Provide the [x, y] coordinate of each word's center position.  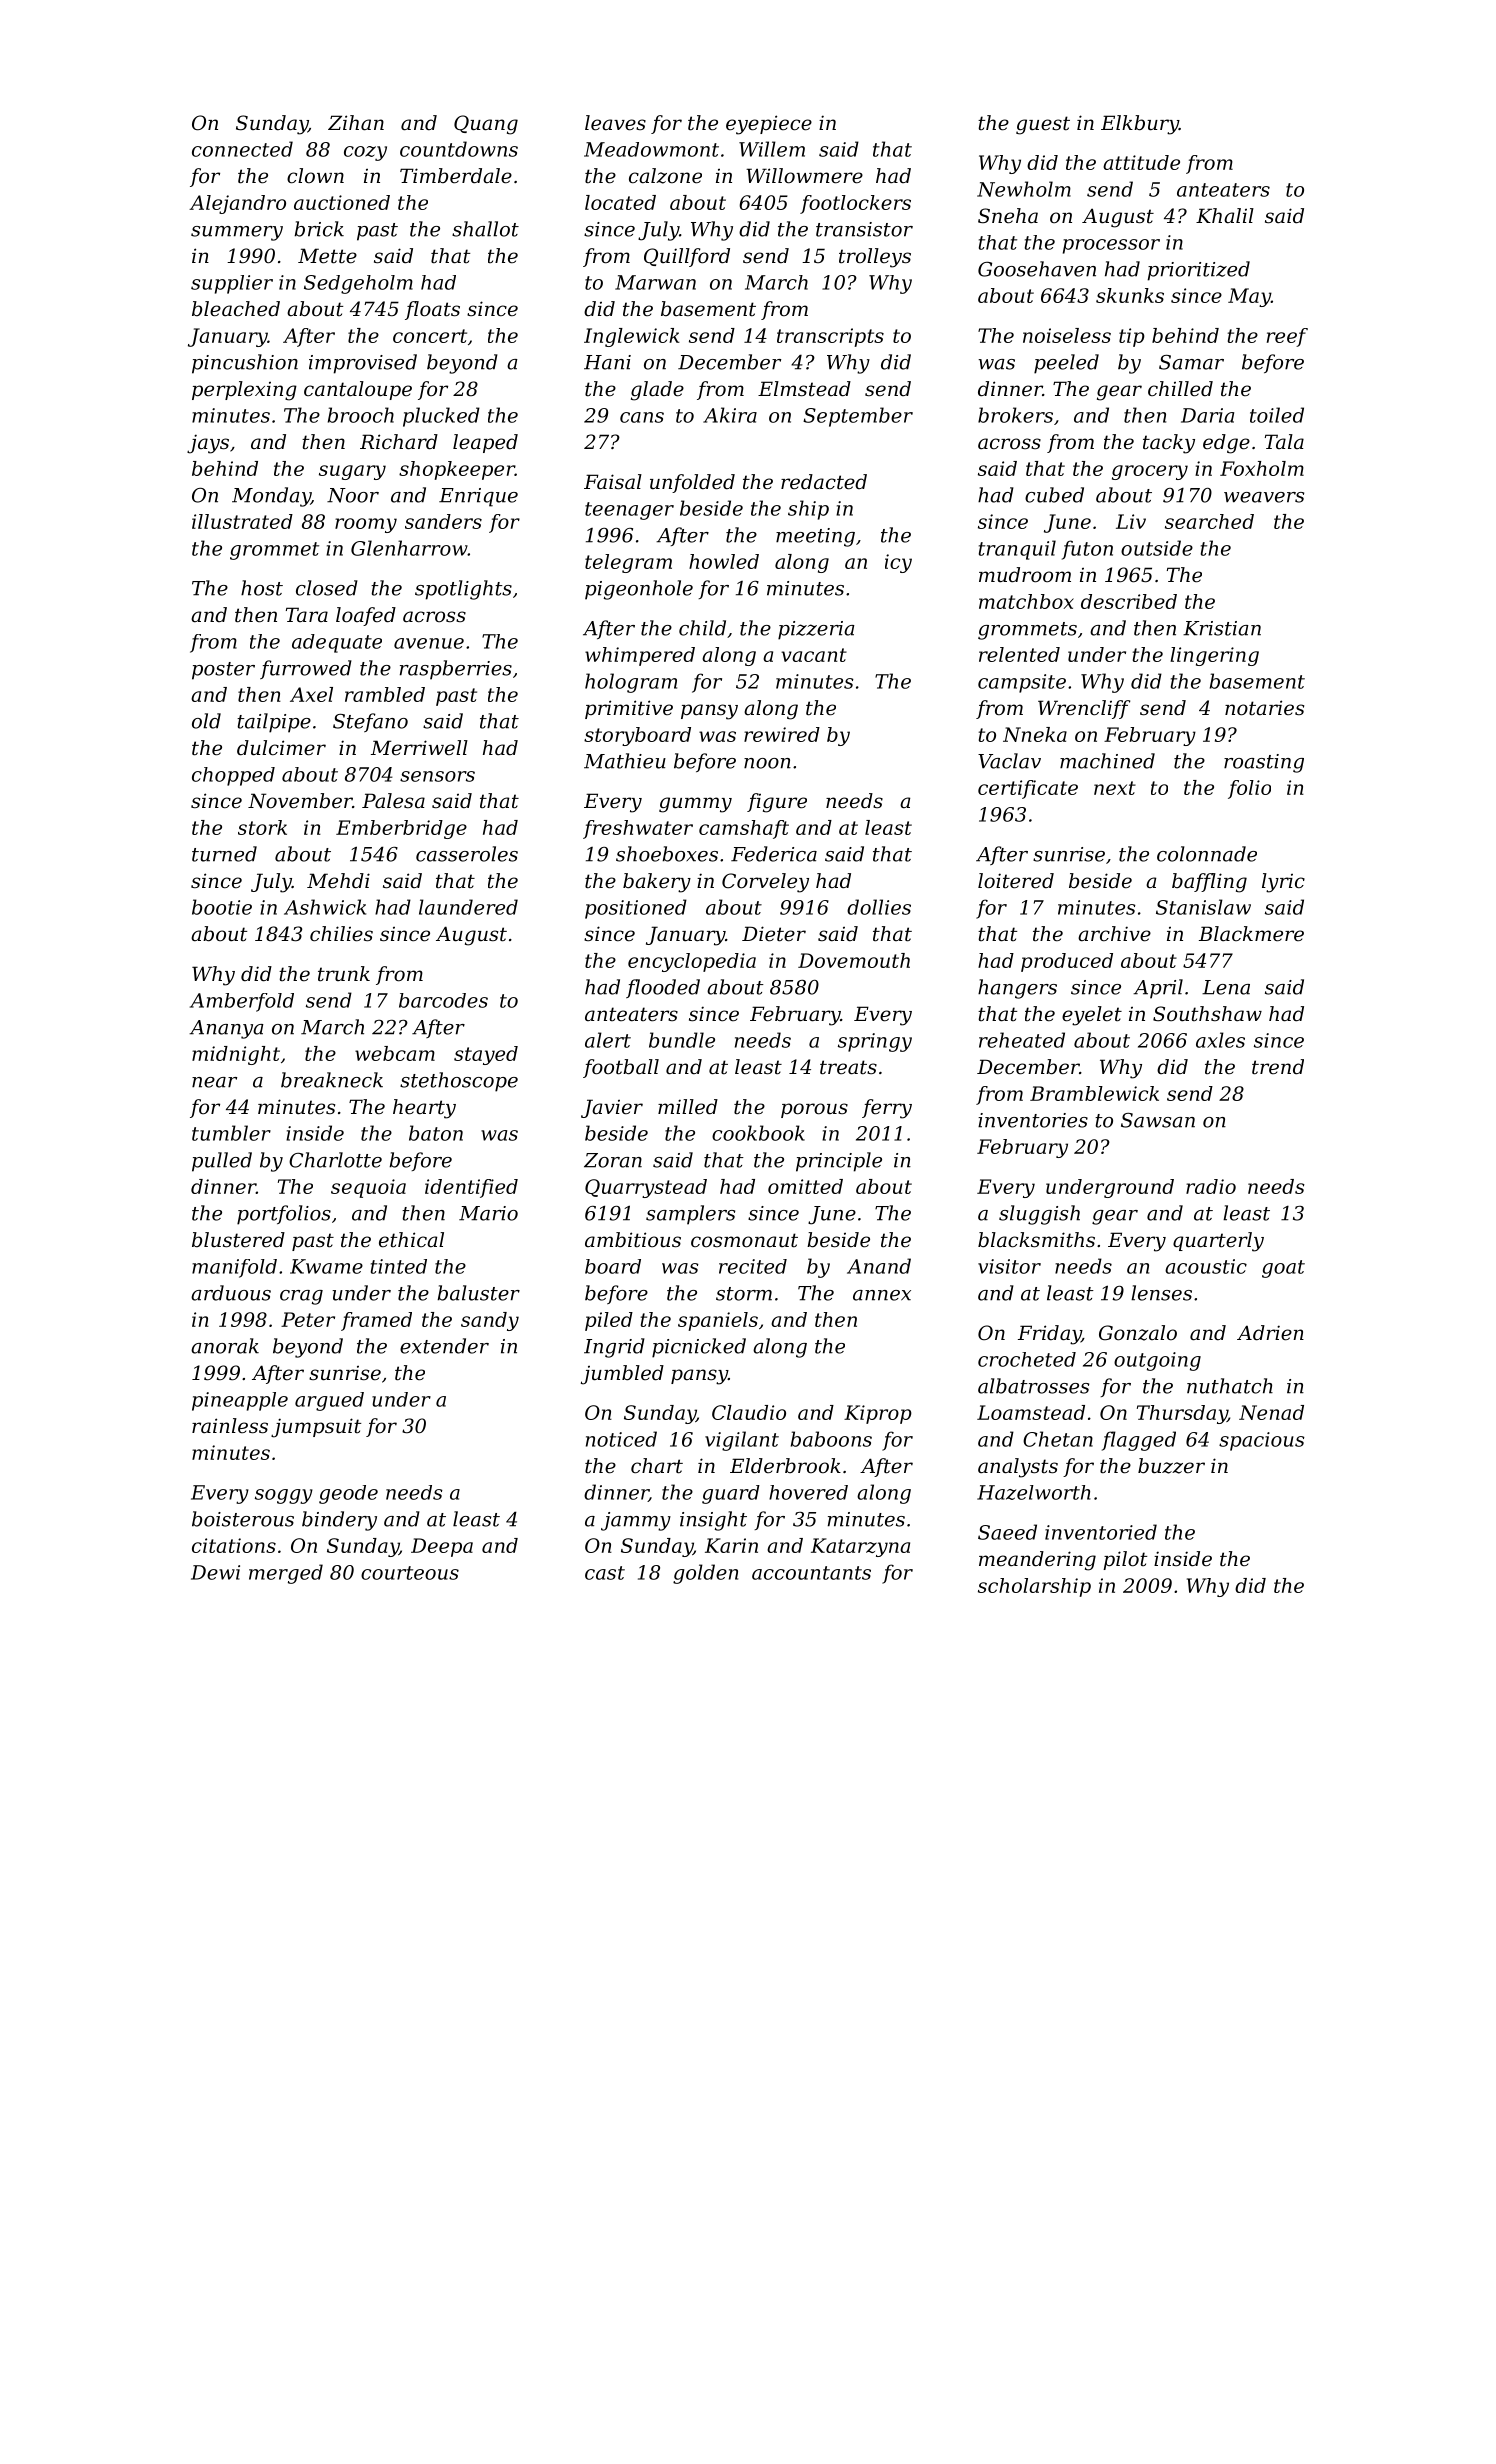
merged [286, 1574]
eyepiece [769, 125]
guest [1043, 125]
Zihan [356, 123]
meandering [1037, 1561]
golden [705, 1574]
